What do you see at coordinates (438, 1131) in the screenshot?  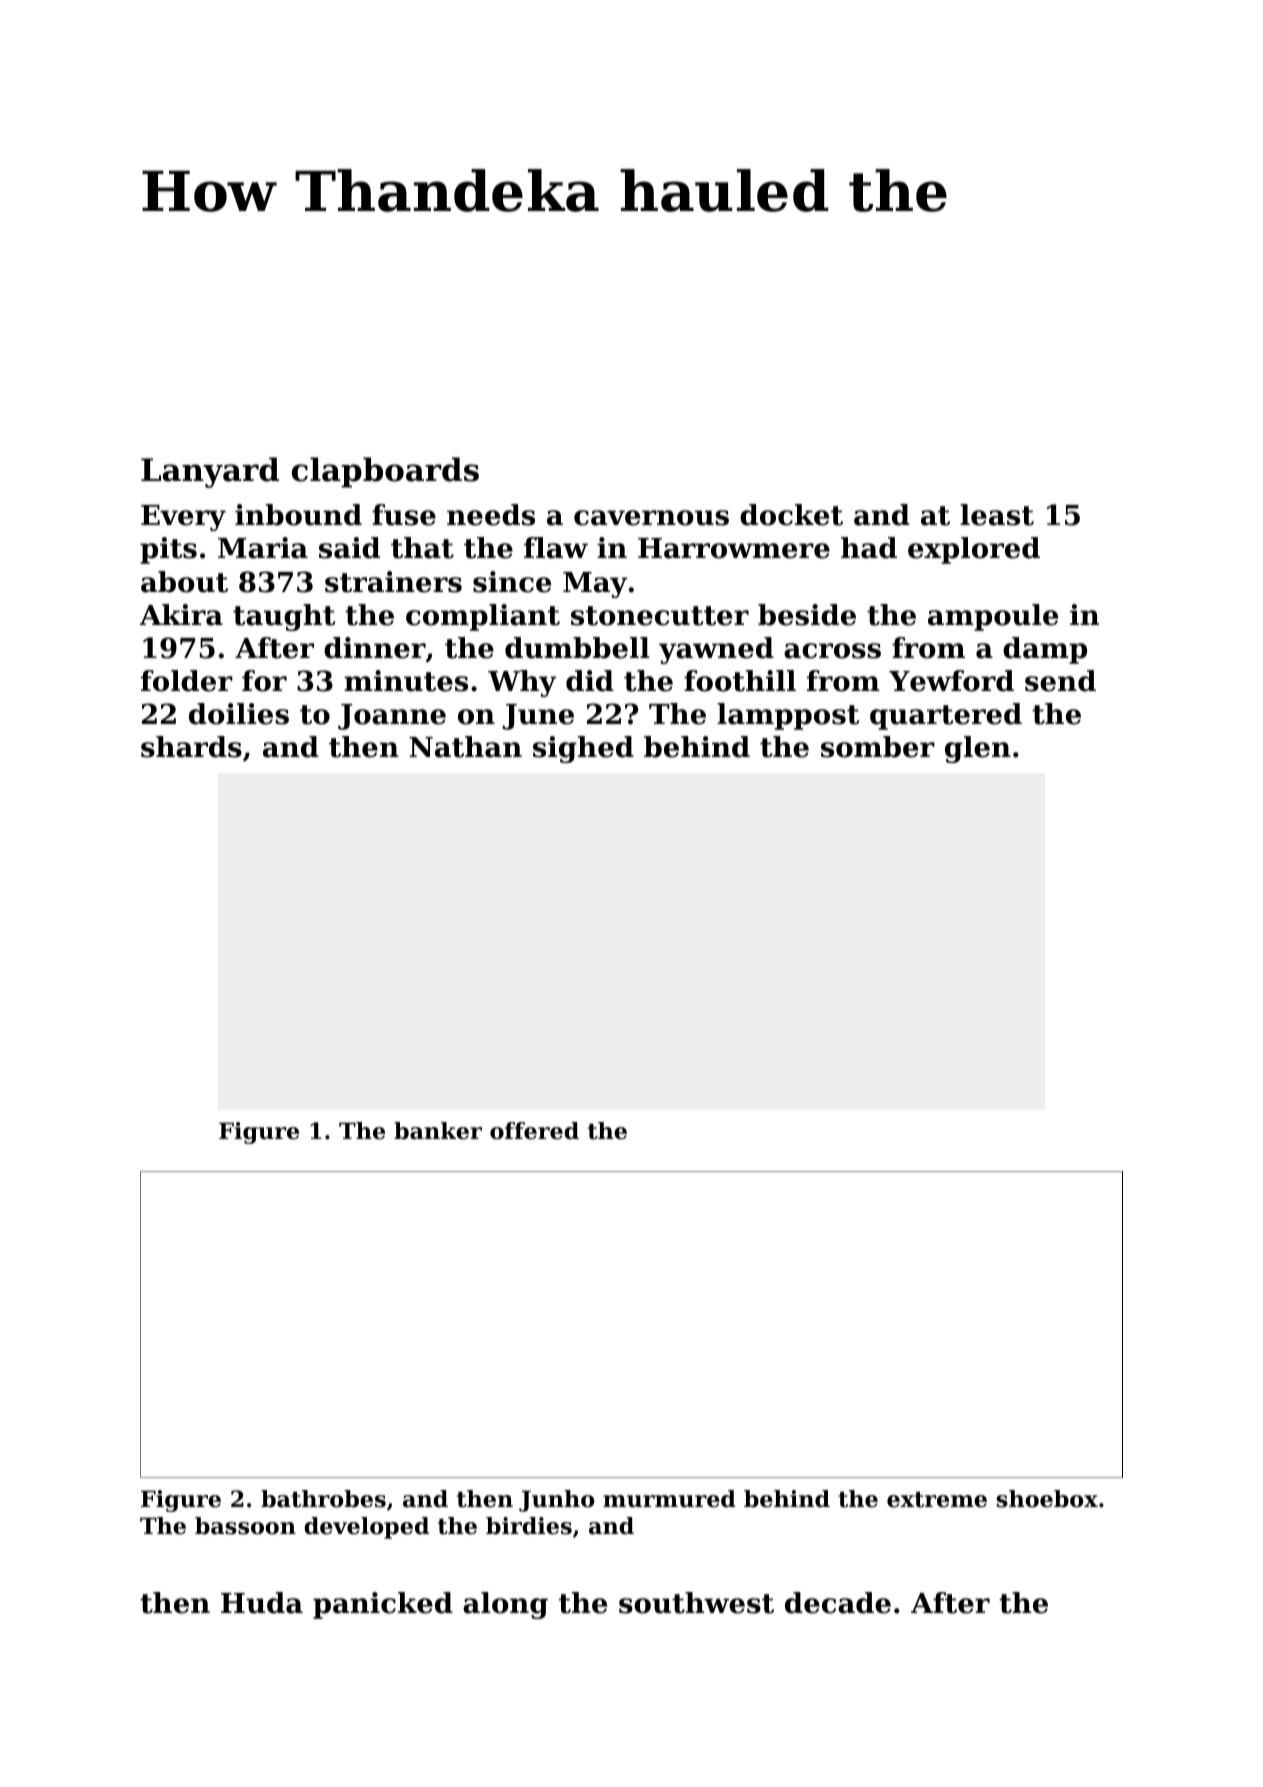 I see `banker` at bounding box center [438, 1131].
